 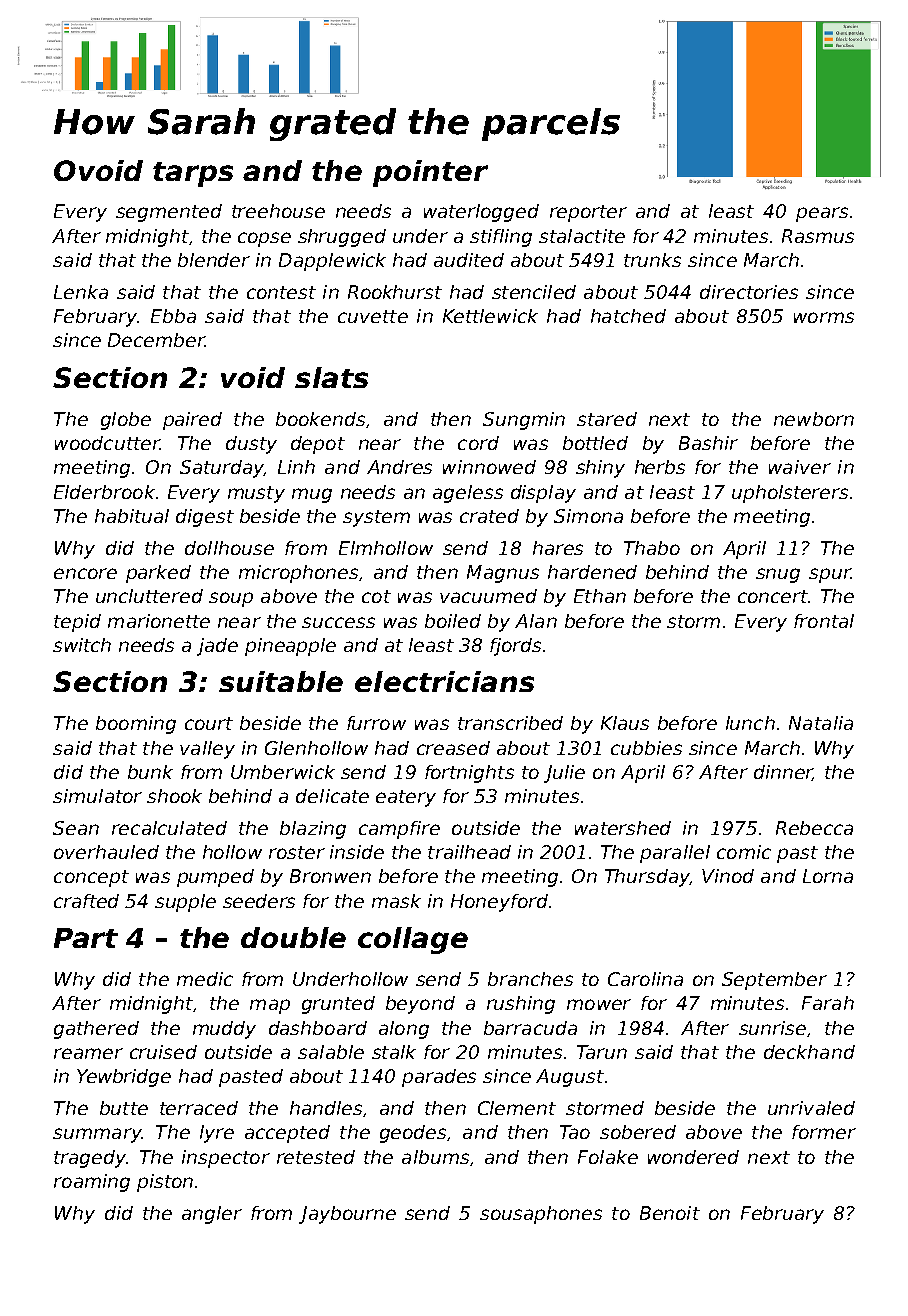 What do you see at coordinates (824, 317) in the screenshot?
I see `worms` at bounding box center [824, 317].
